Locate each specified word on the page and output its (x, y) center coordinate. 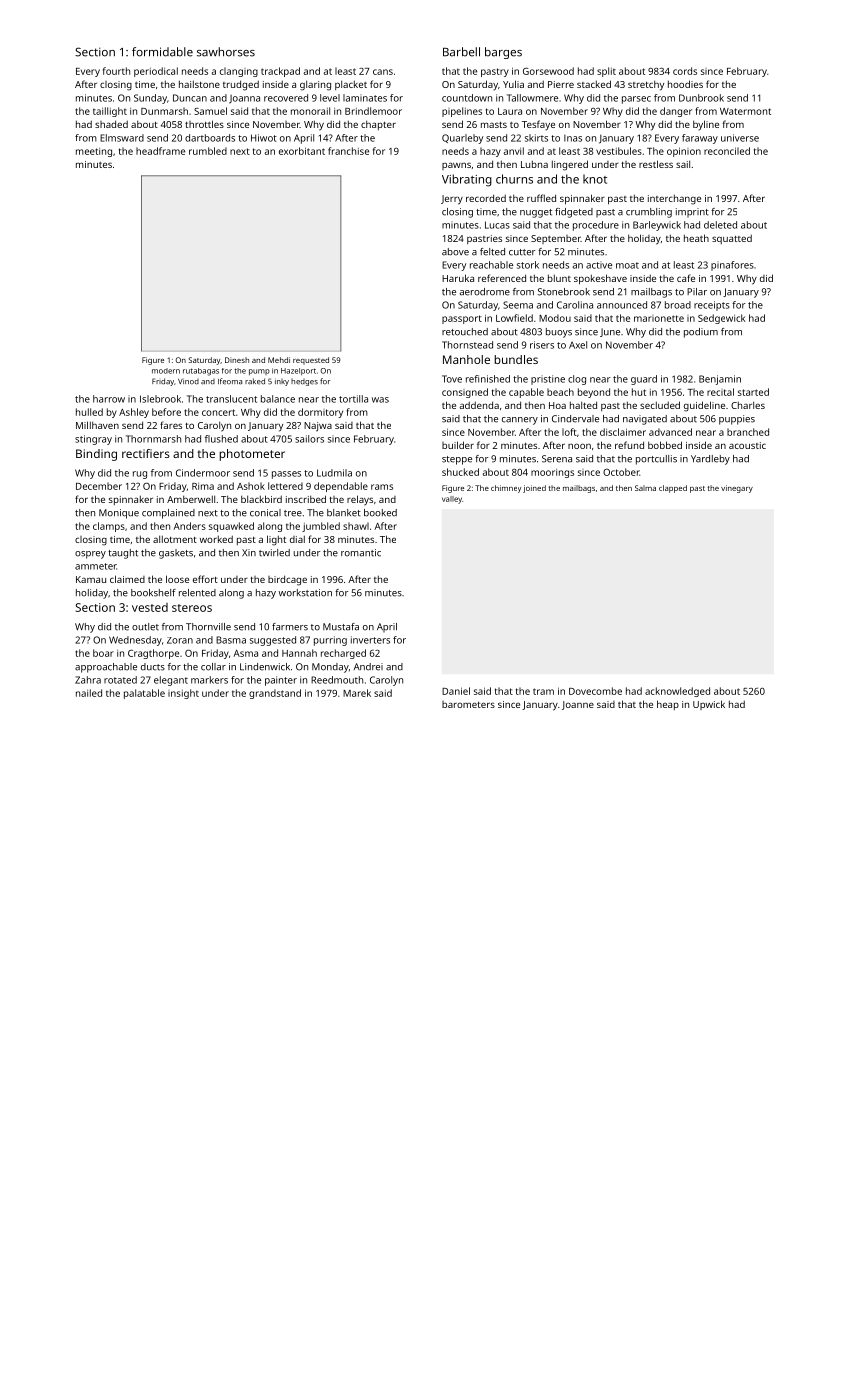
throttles (204, 124)
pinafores (732, 266)
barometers (468, 704)
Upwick (709, 705)
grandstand (275, 694)
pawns (456, 166)
